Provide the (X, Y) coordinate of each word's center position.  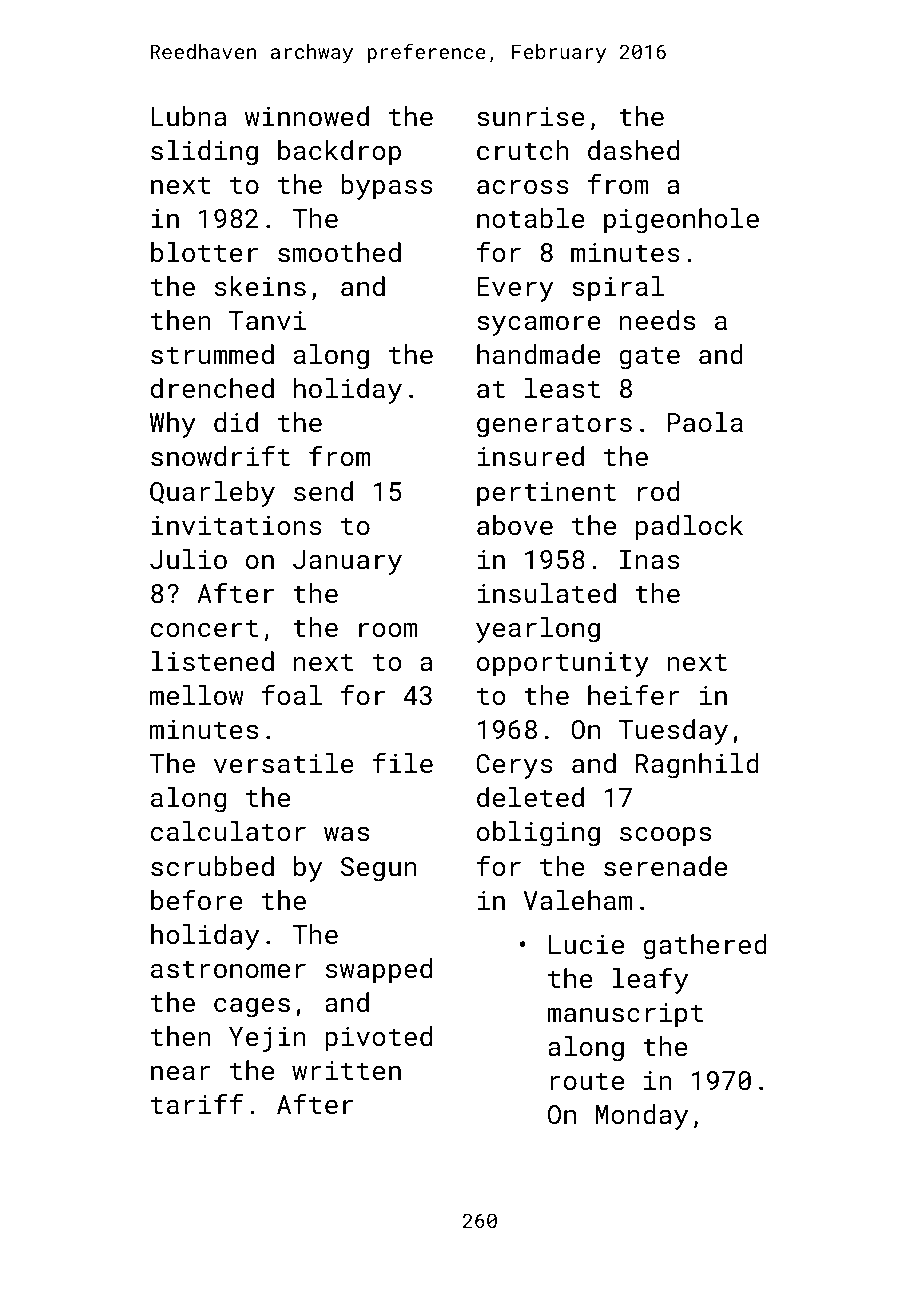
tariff (197, 1103)
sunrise (531, 116)
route (587, 1081)
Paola (705, 422)
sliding (204, 153)
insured (531, 456)
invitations (236, 525)
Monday (642, 1117)
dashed (633, 150)
